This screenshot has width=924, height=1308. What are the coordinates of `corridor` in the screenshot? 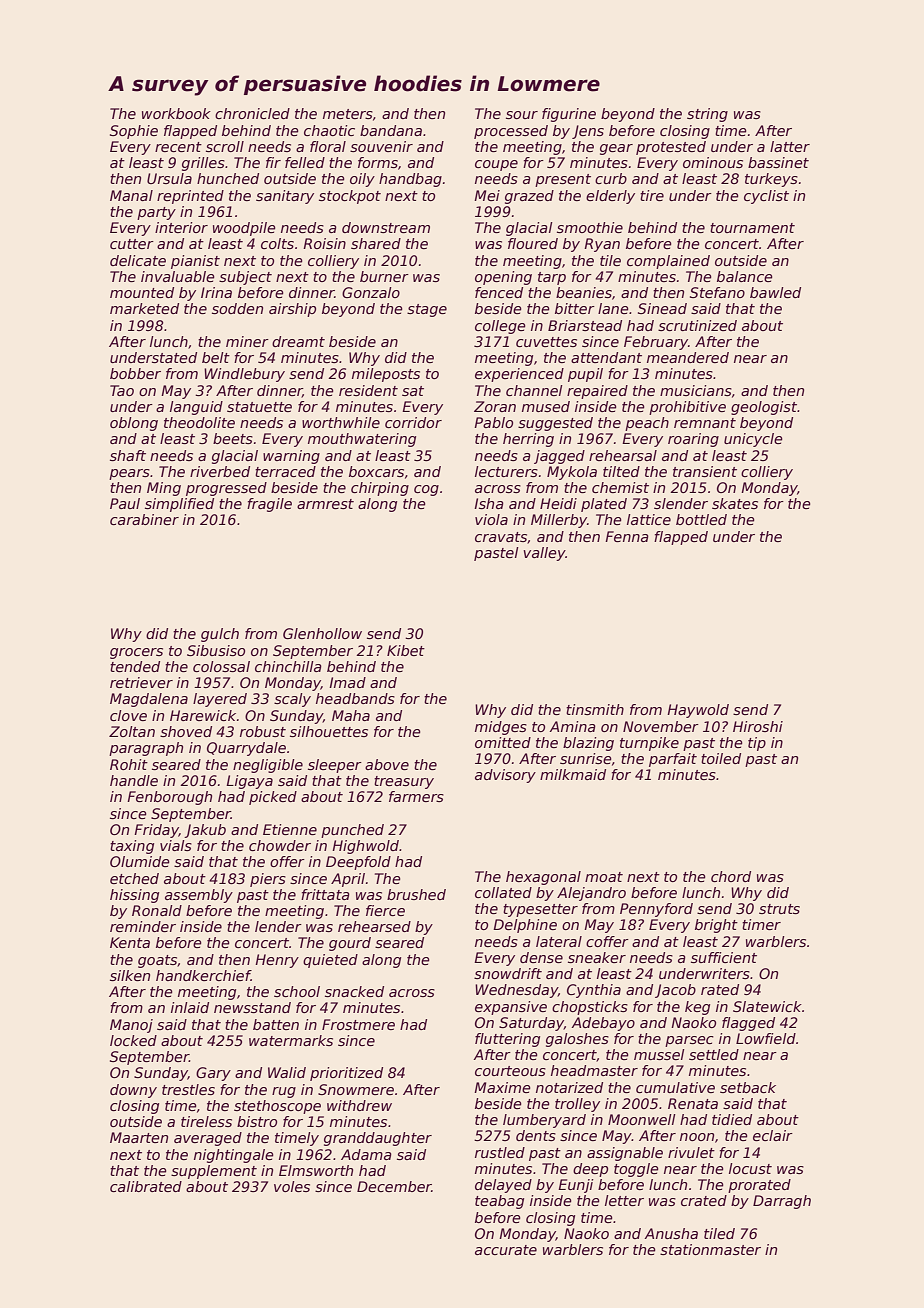 It's located at (413, 422).
